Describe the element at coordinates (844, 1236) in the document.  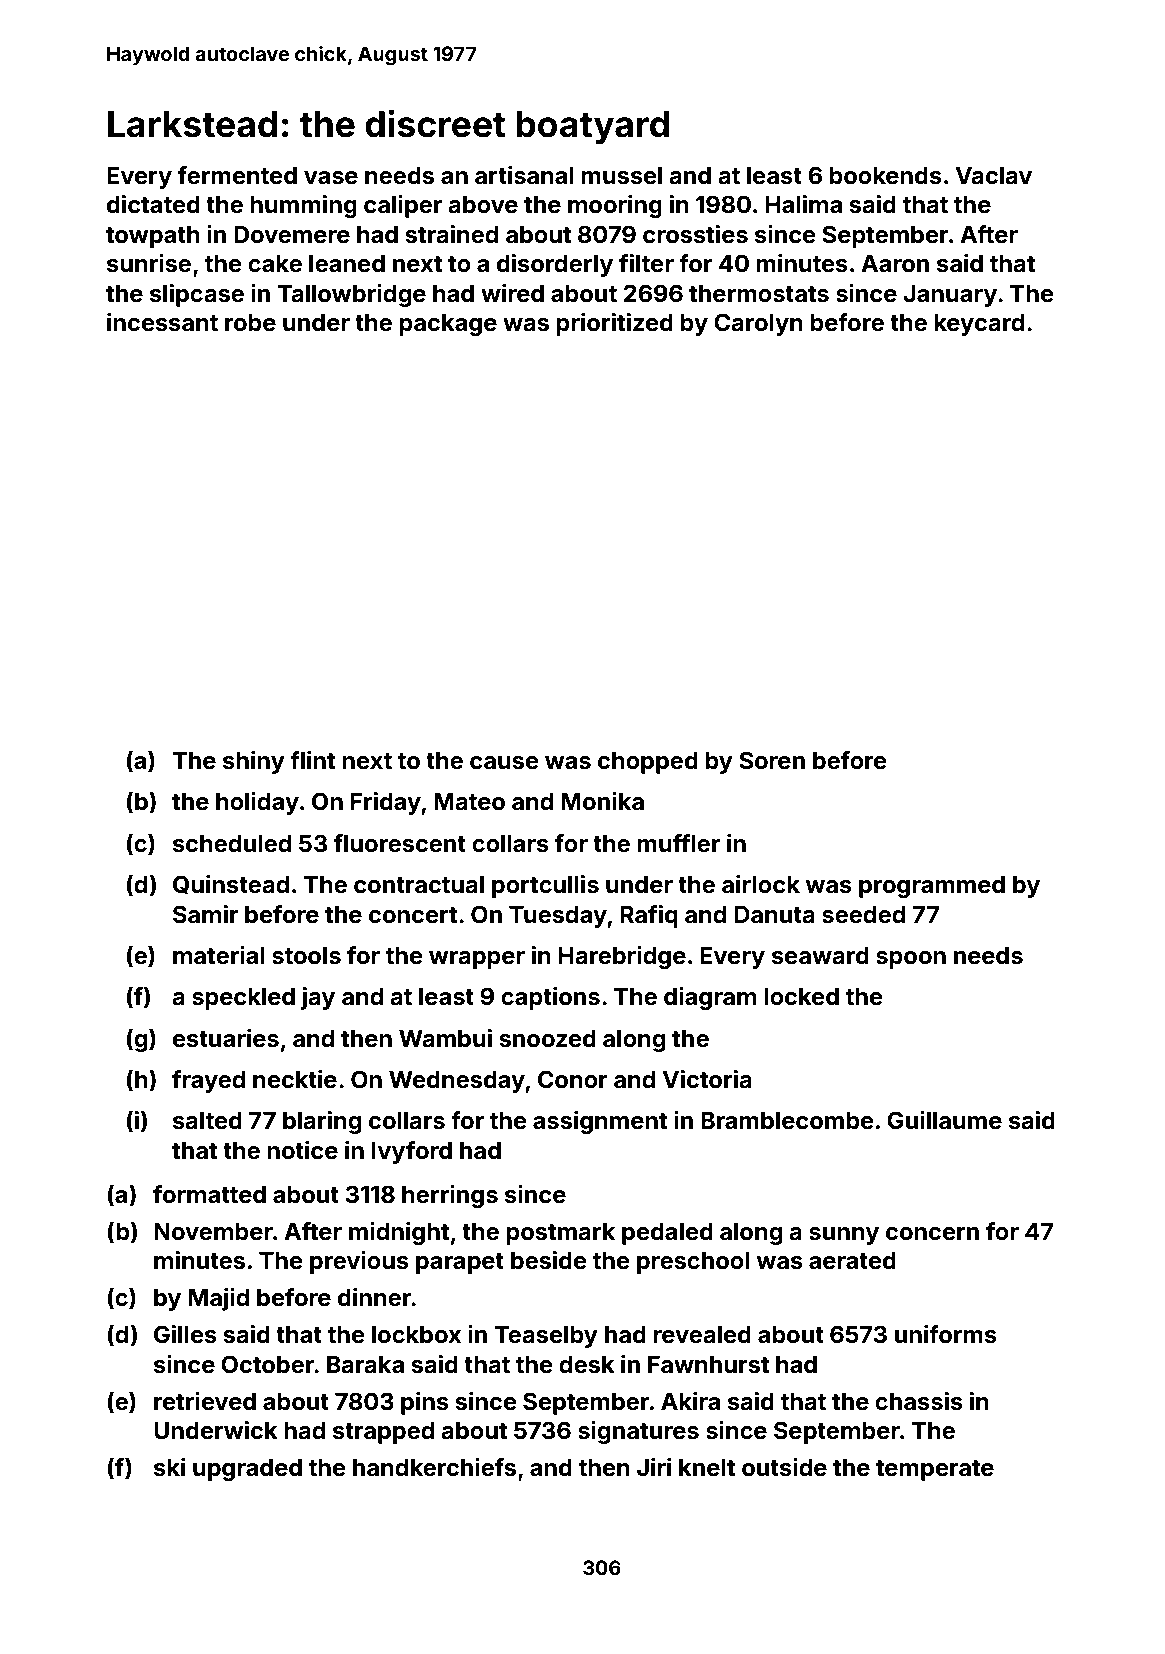
I see `sunny` at that location.
